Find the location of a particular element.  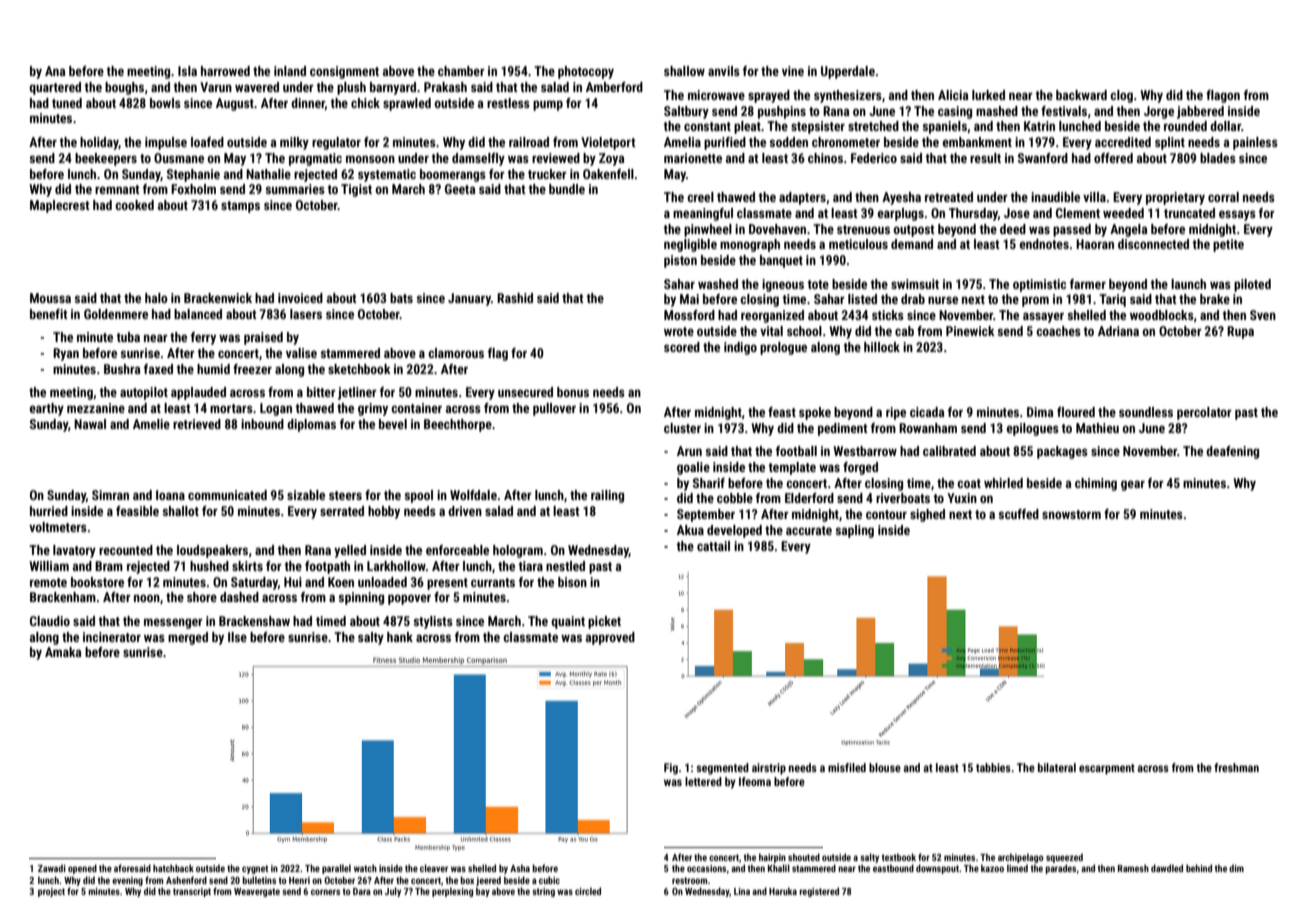

Isla is located at coordinates (187, 71).
